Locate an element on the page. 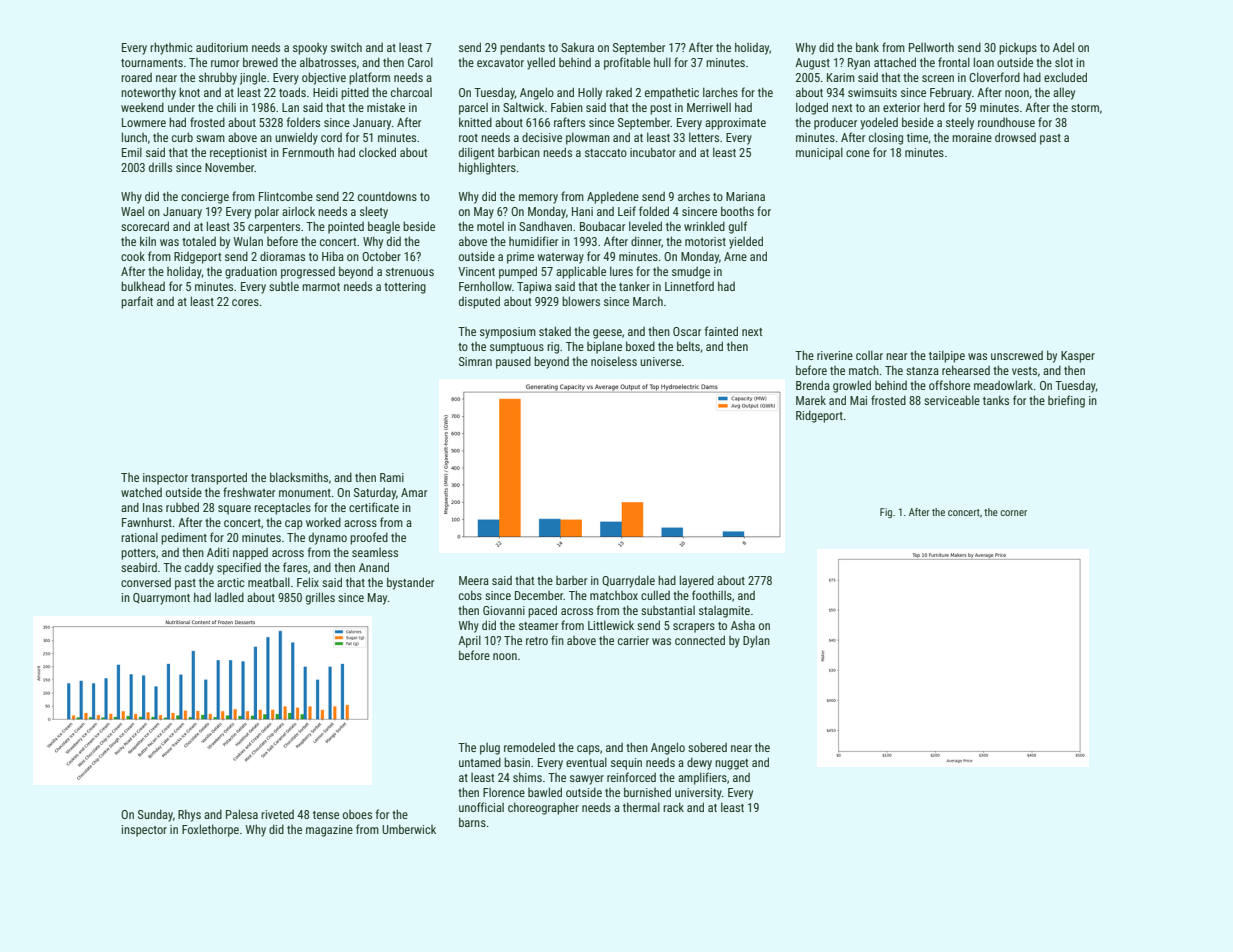  clocked is located at coordinates (377, 152).
